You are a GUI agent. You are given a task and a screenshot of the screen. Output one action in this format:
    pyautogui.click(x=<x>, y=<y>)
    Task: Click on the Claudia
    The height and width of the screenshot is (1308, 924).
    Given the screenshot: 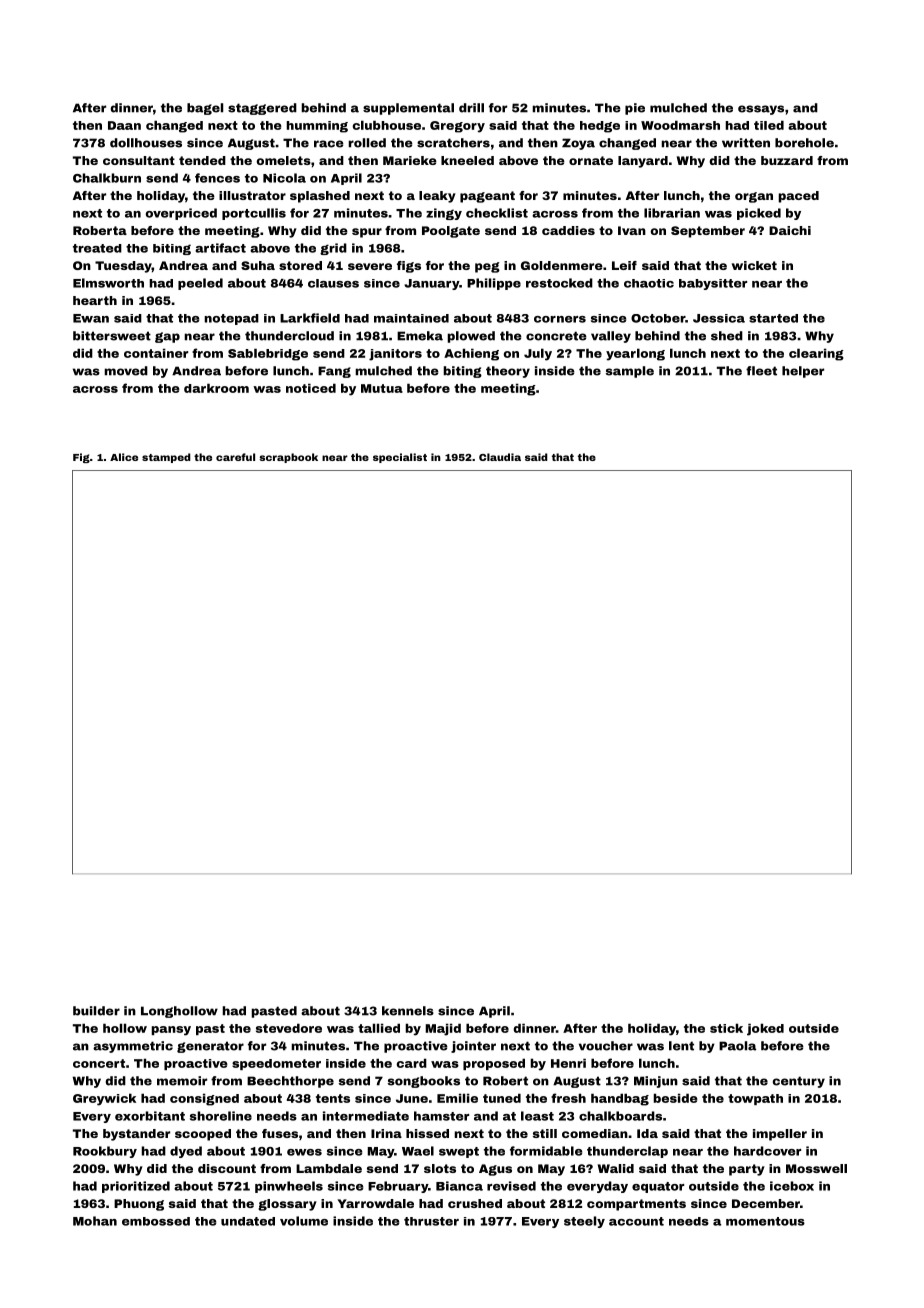 What is the action you would take?
    pyautogui.click(x=500, y=457)
